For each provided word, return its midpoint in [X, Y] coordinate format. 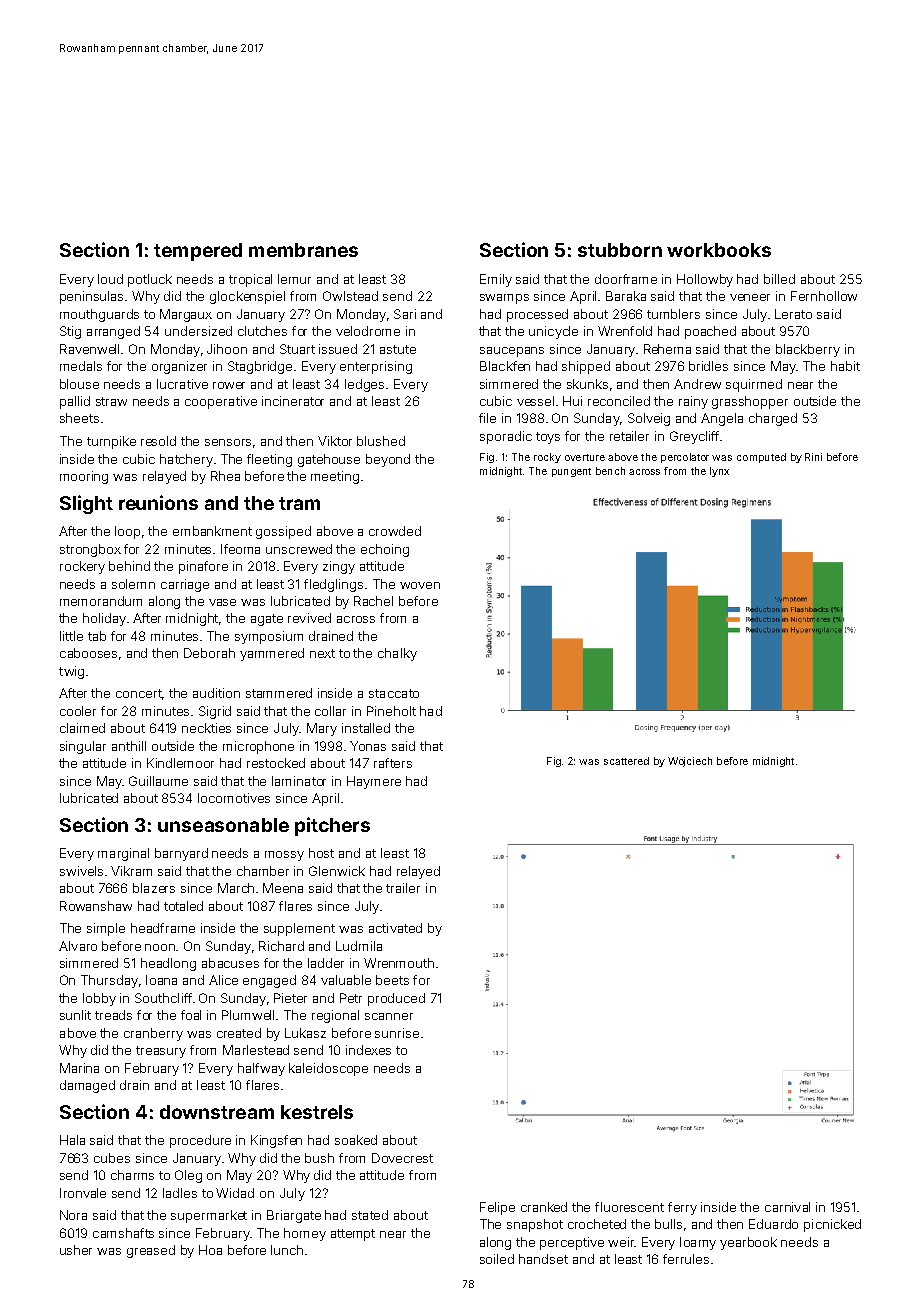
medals [81, 366]
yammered [272, 654]
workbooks [719, 250]
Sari [405, 314]
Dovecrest [402, 1158]
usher [76, 1250]
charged [773, 419]
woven [420, 585]
